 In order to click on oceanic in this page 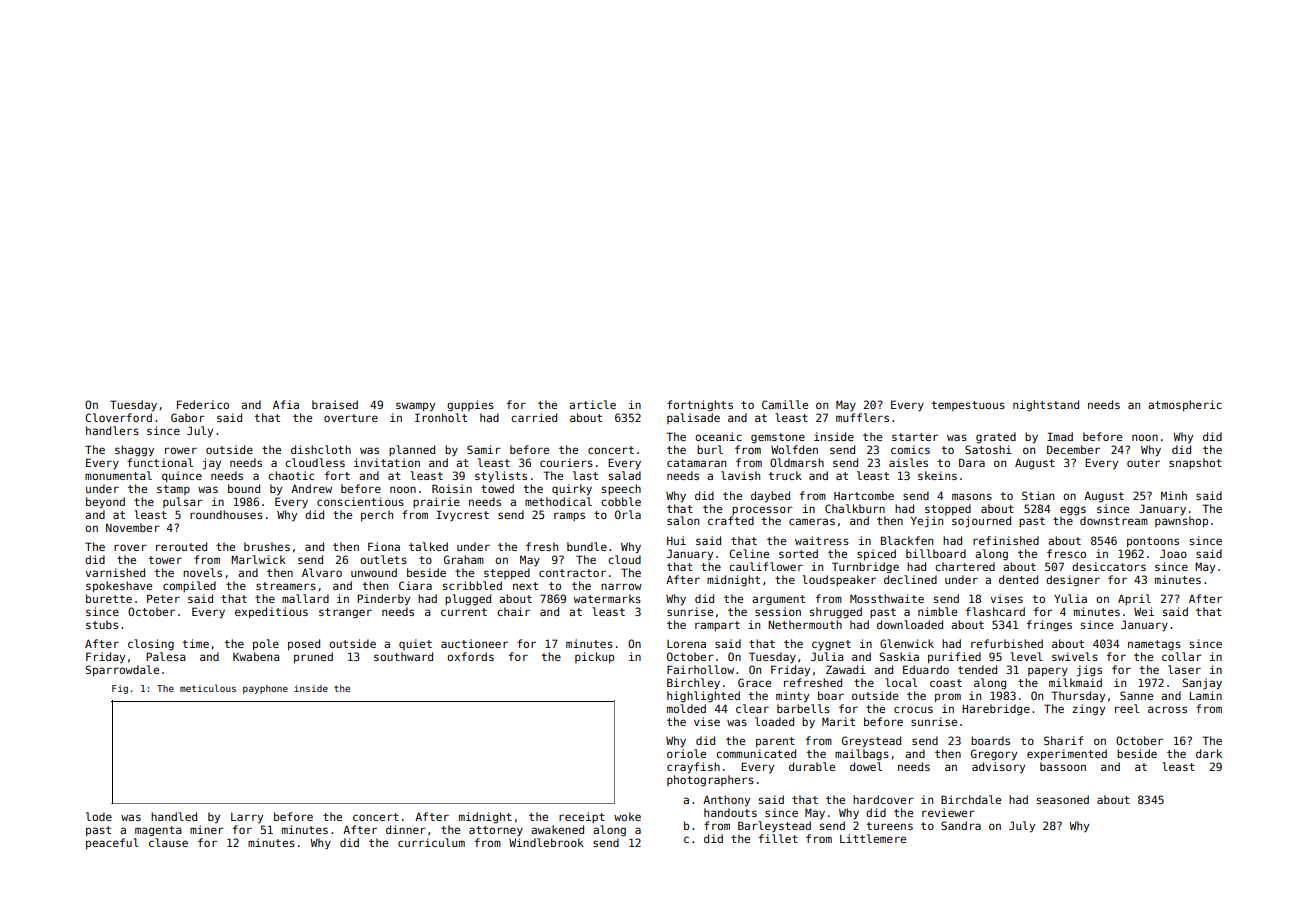, I will do `click(718, 436)`.
